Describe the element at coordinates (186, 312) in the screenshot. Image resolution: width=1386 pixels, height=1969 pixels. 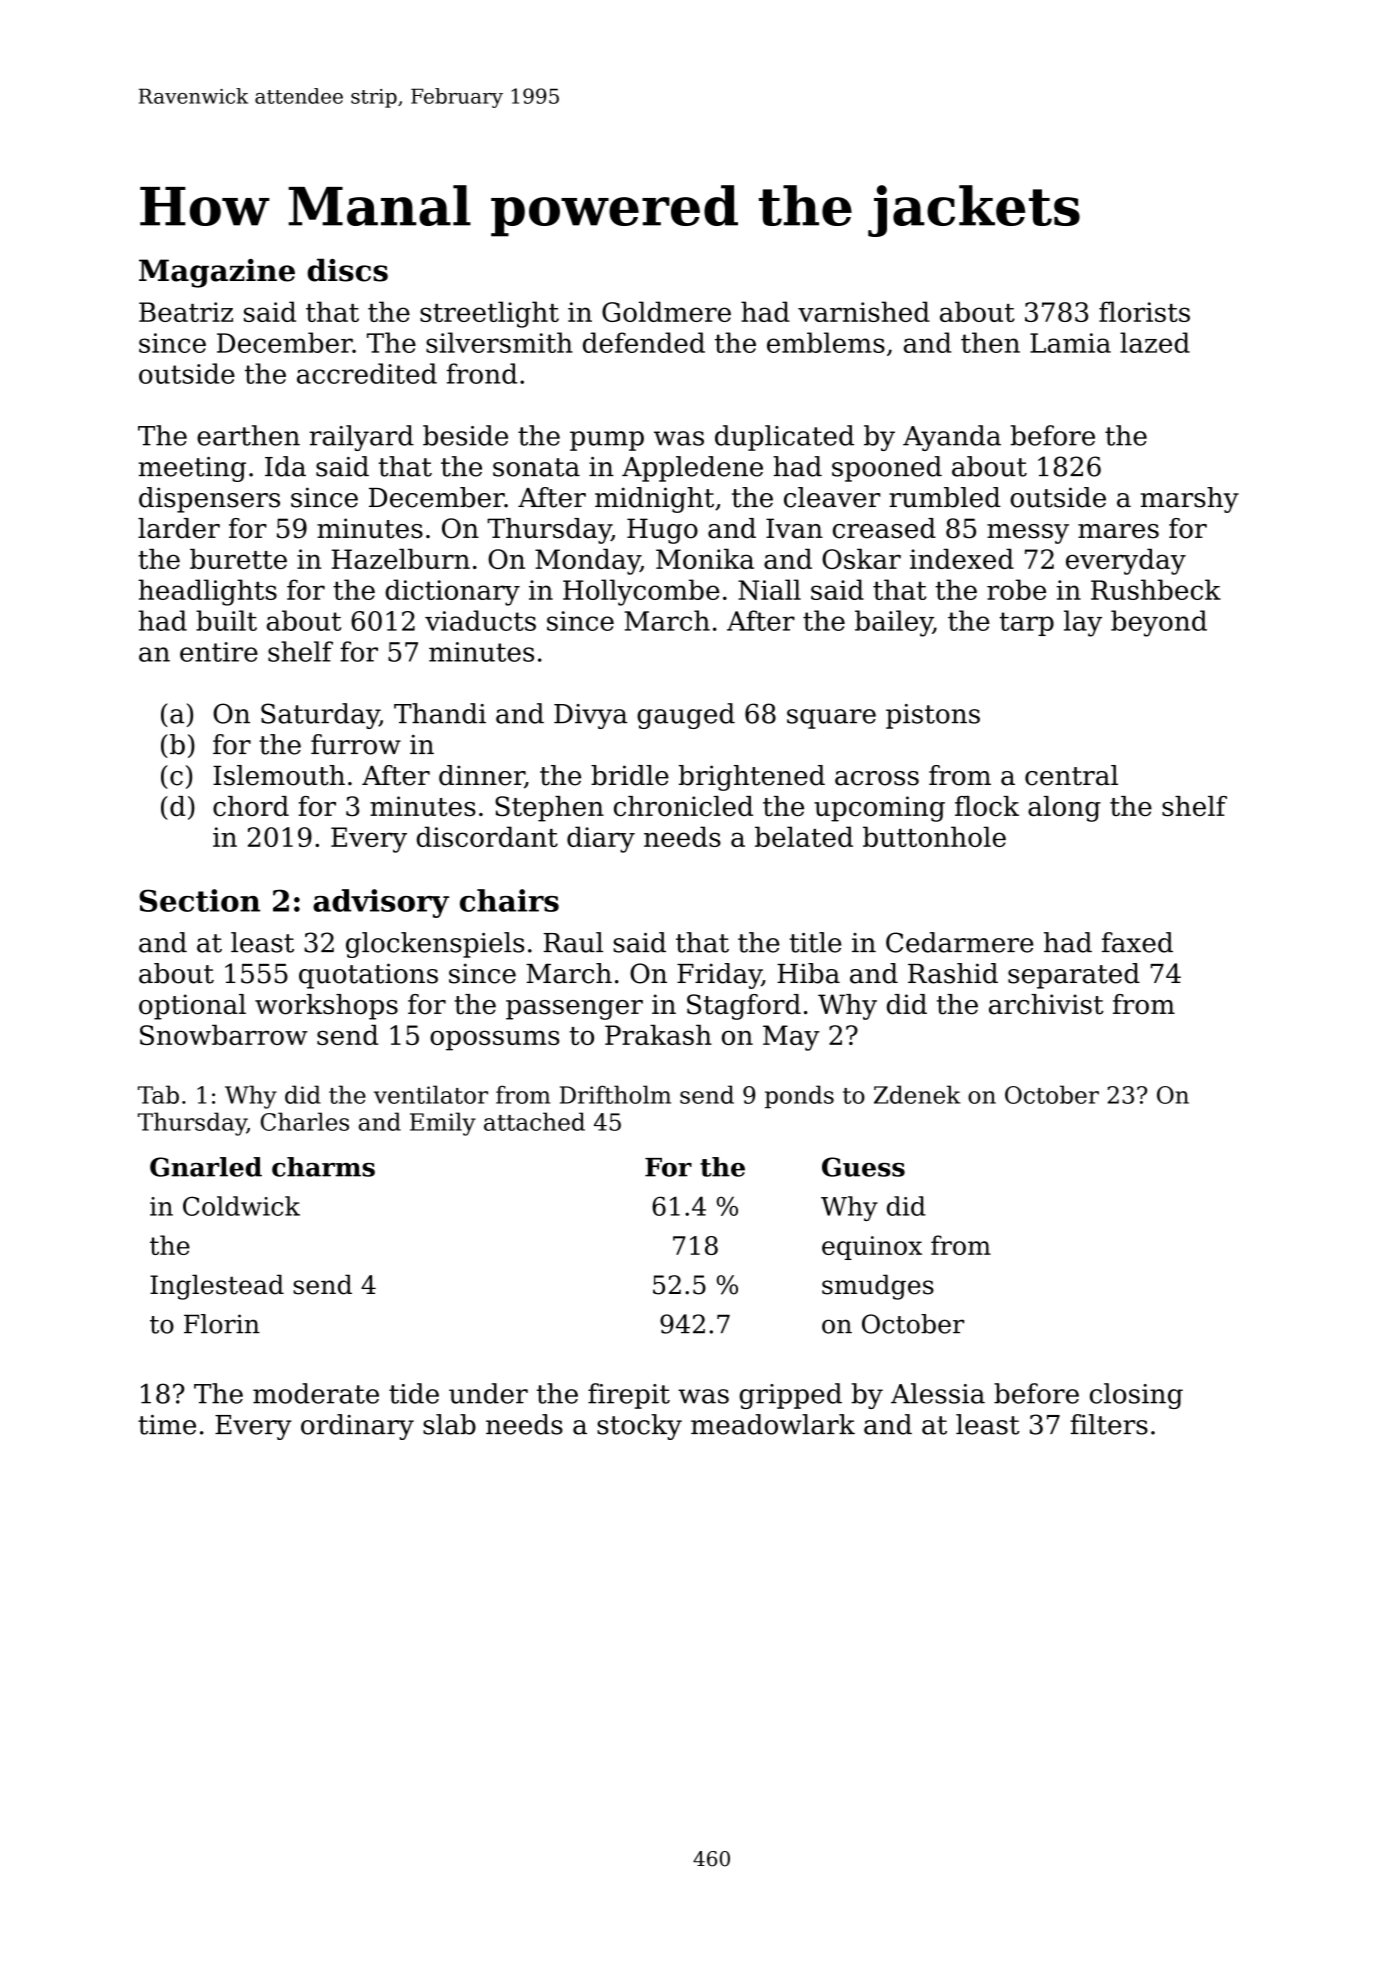
I see `Beatriz` at that location.
